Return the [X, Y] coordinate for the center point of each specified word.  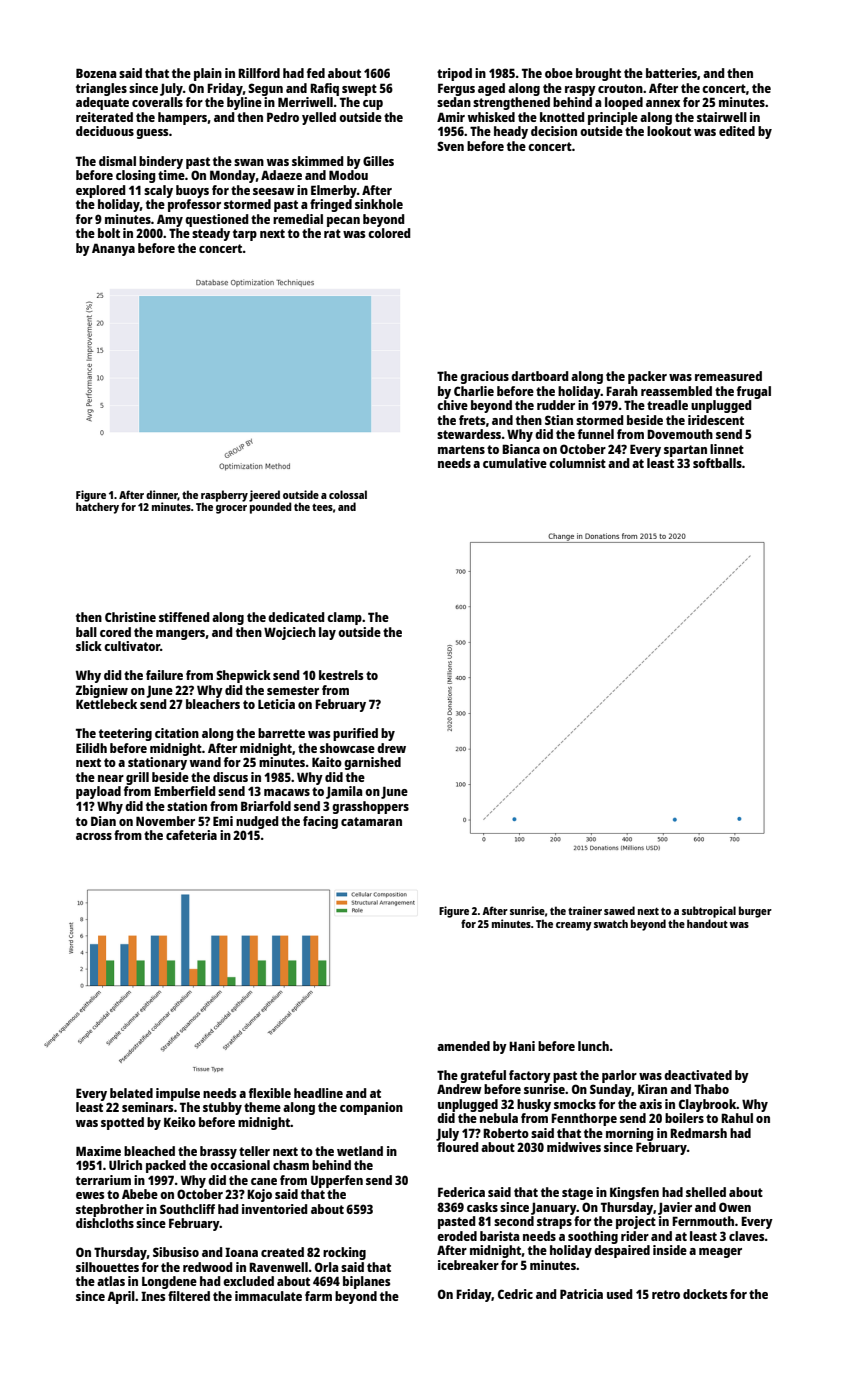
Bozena [96, 73]
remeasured [728, 376]
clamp [344, 618]
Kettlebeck [106, 704]
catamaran [371, 821]
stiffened [184, 617]
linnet [727, 449]
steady [211, 234]
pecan [343, 222]
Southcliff [187, 1209]
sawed [619, 910]
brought [598, 74]
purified [355, 734]
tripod [454, 74]
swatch [611, 923]
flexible [270, 1093]
